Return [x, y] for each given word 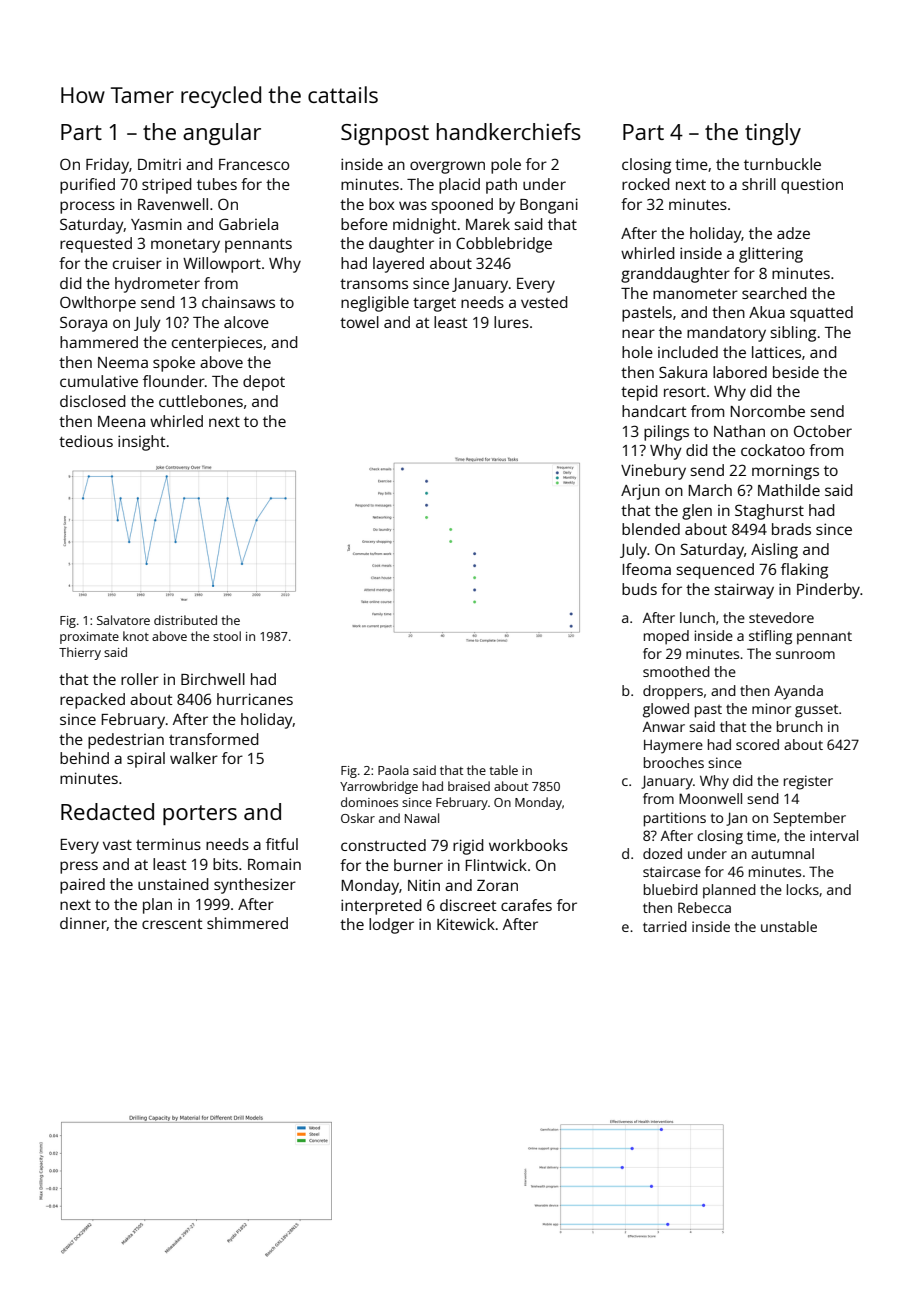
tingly [773, 134]
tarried [665, 926]
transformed [214, 739]
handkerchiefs [509, 131]
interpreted [381, 907]
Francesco [254, 164]
